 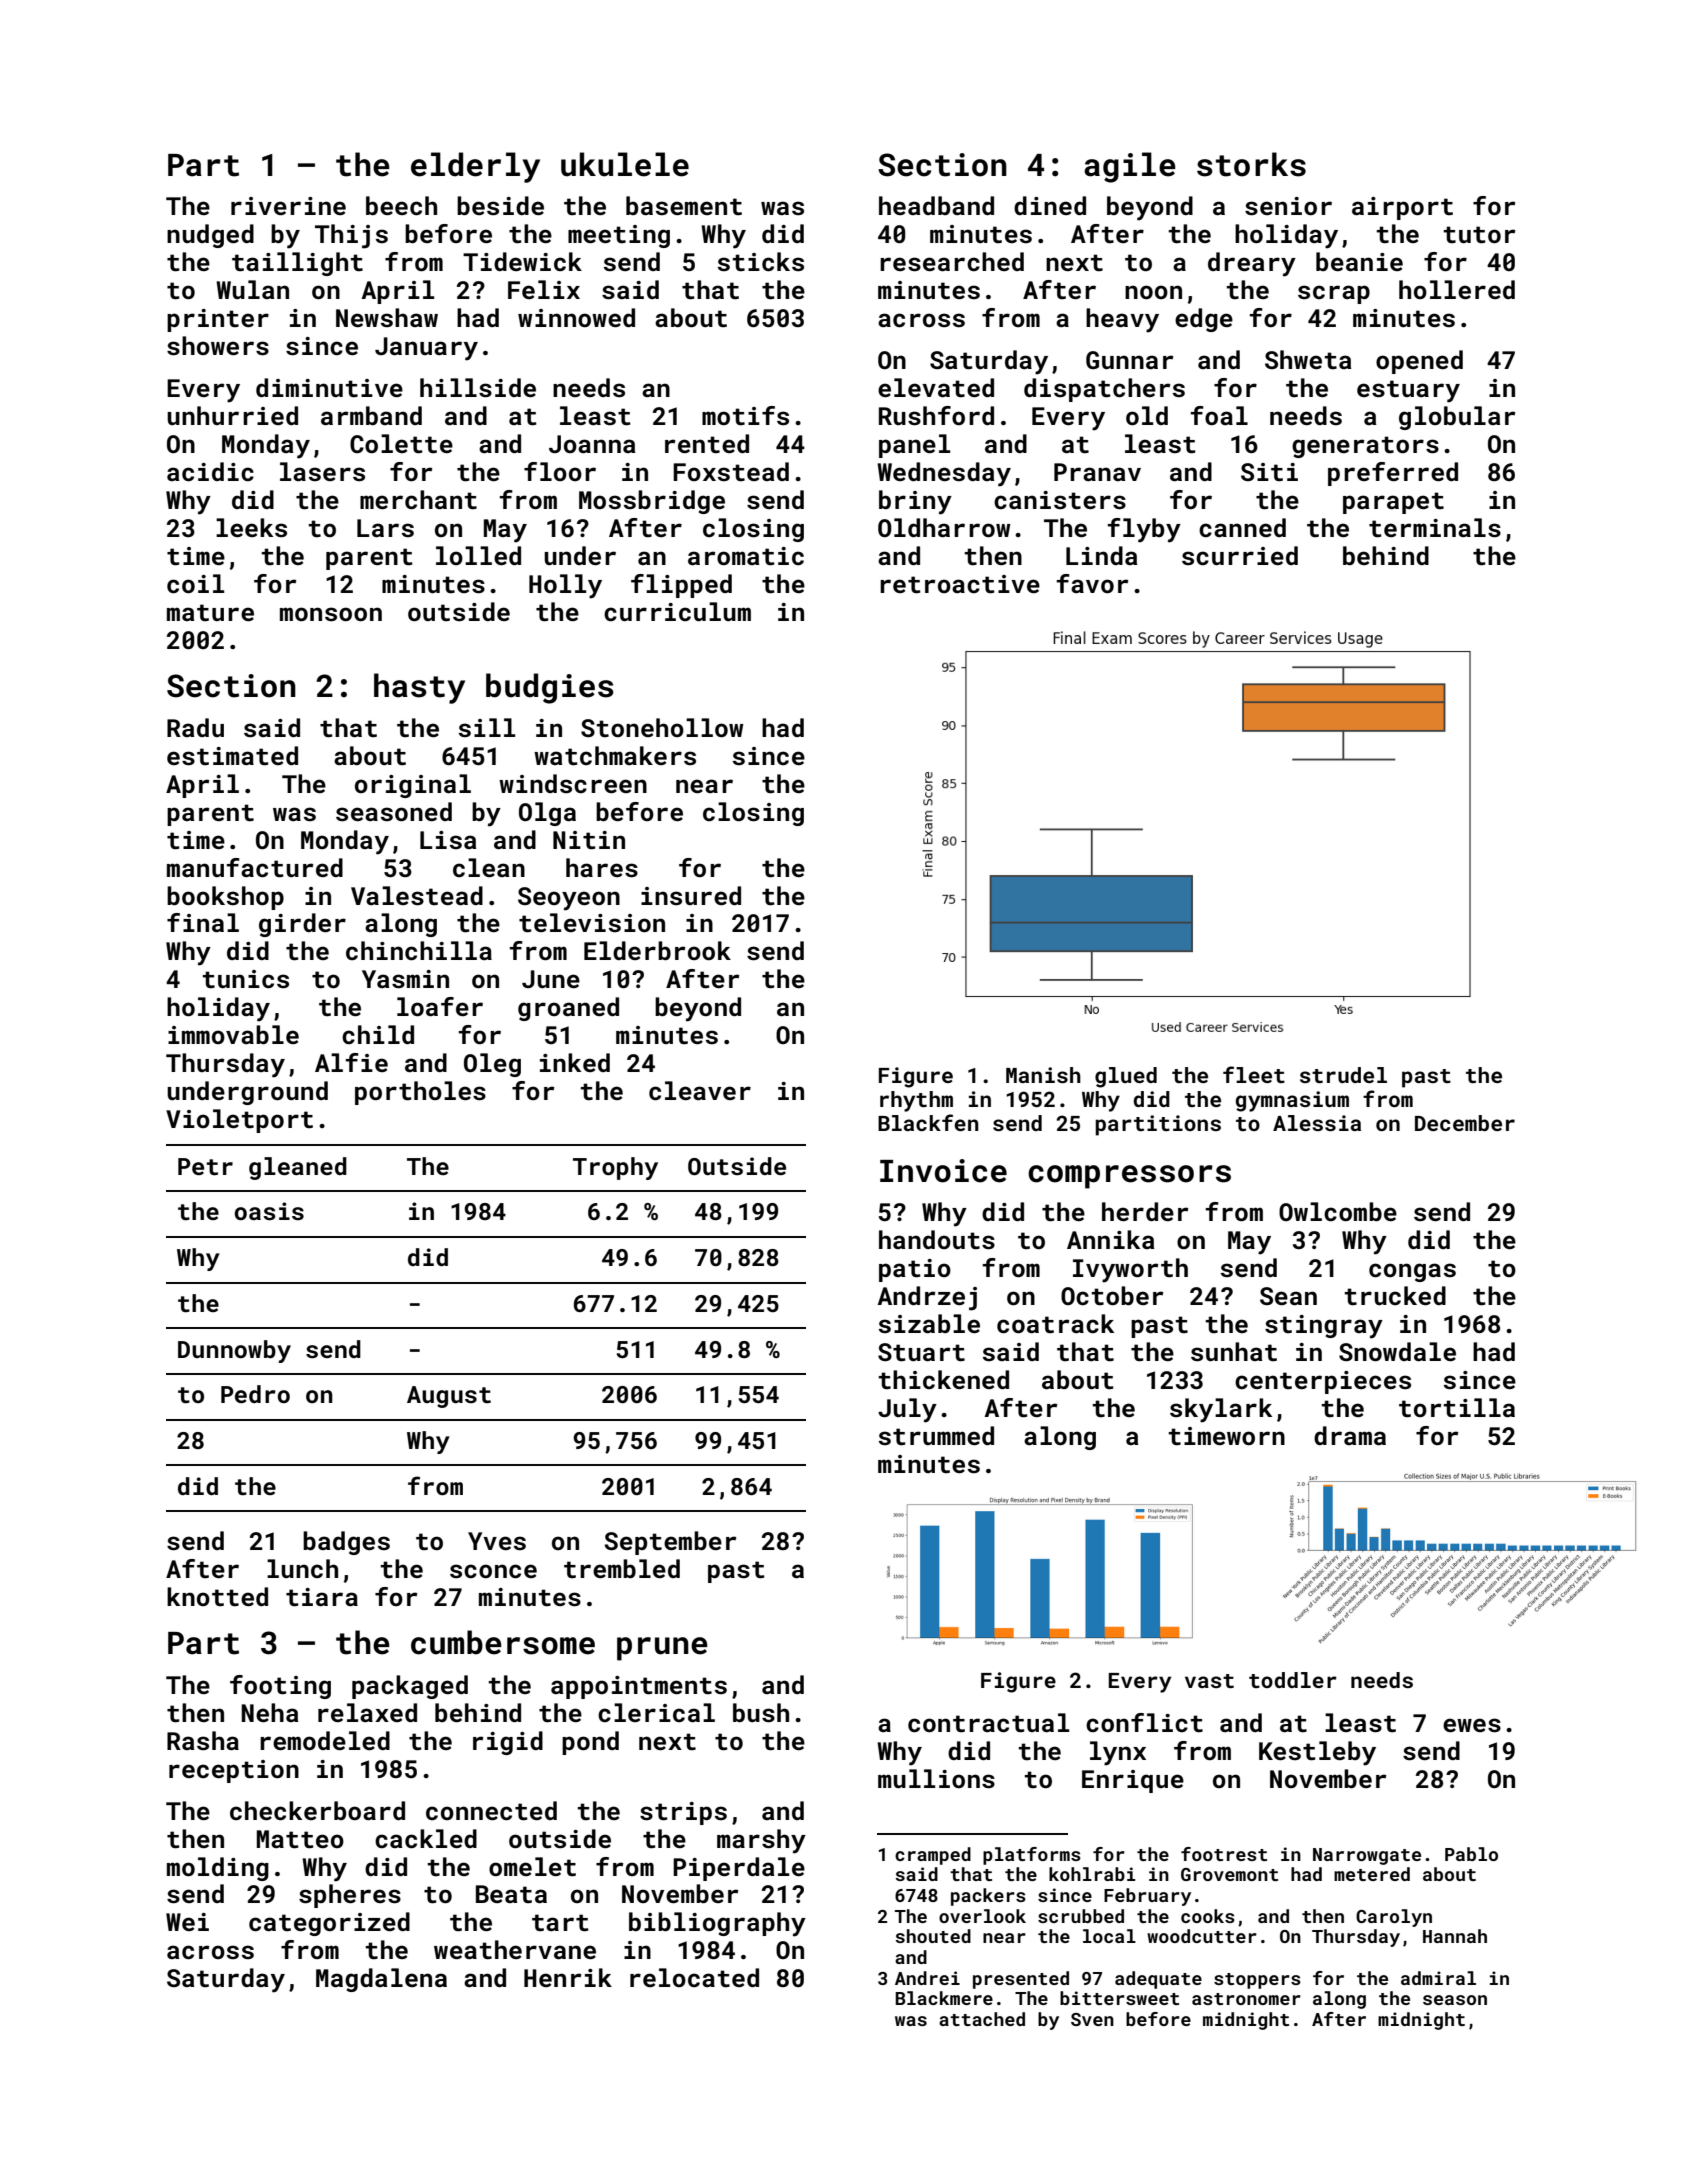 What do you see at coordinates (497, 1541) in the screenshot?
I see `Yves` at bounding box center [497, 1541].
